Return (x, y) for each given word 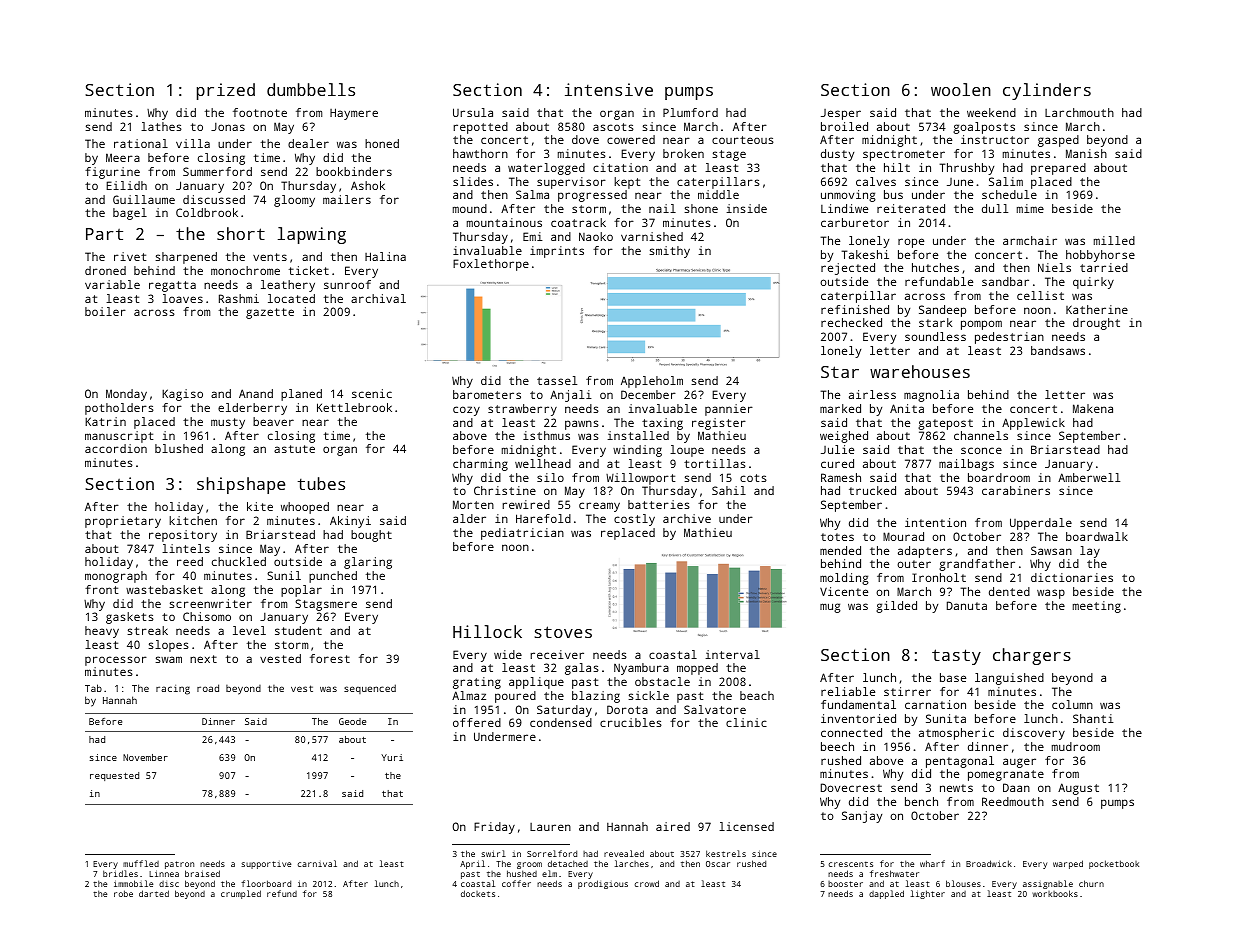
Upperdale (1041, 524)
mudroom (1076, 746)
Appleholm (652, 382)
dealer (308, 143)
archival (378, 298)
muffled (141, 863)
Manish (1086, 153)
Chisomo (207, 616)
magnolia (931, 396)
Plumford (690, 112)
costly (634, 520)
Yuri (392, 757)
